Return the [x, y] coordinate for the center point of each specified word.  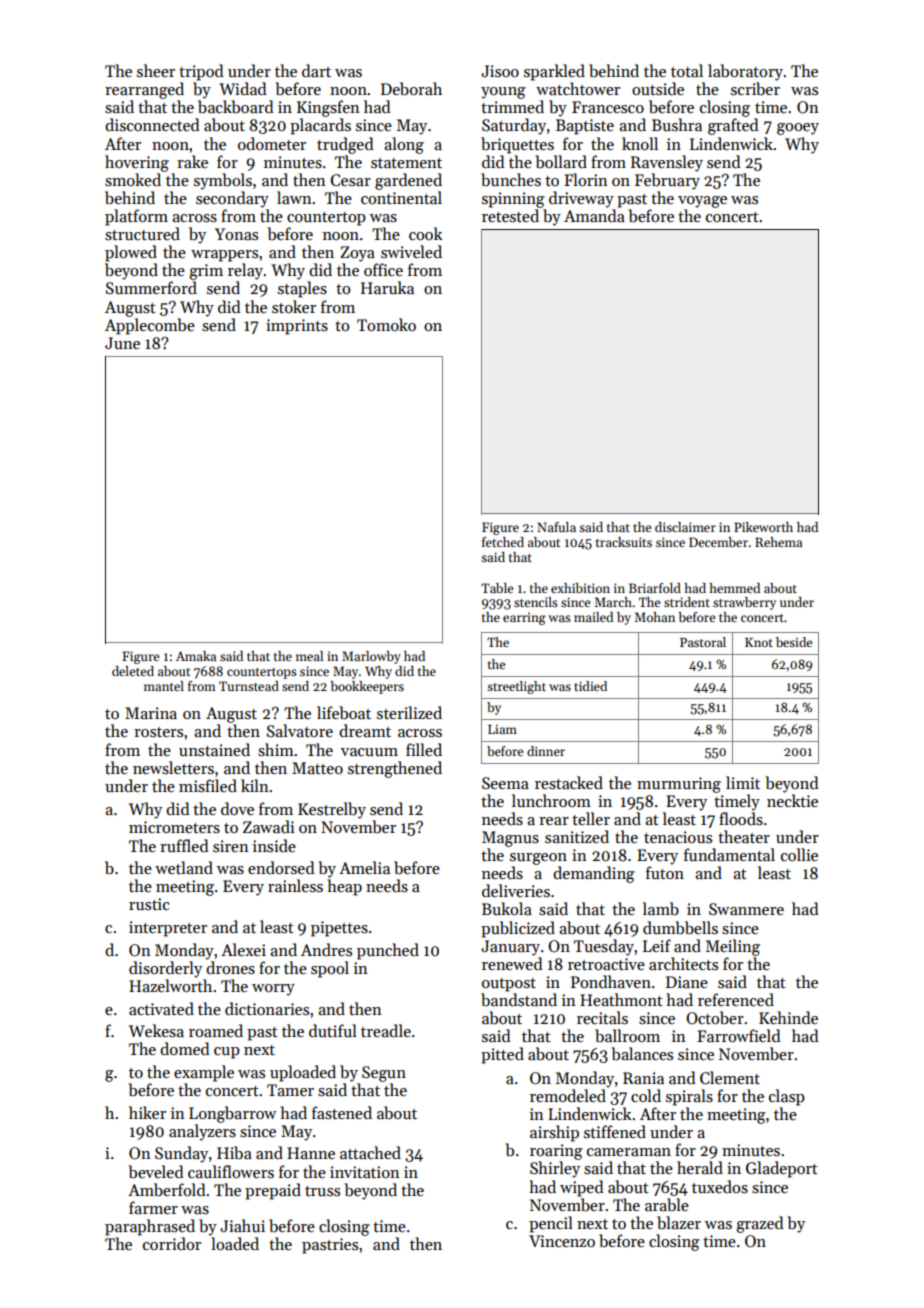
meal [309, 656]
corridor [172, 1243]
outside [658, 88]
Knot [759, 642]
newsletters [173, 768]
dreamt [365, 730]
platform [136, 217]
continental [401, 197]
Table [497, 588]
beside [794, 642]
